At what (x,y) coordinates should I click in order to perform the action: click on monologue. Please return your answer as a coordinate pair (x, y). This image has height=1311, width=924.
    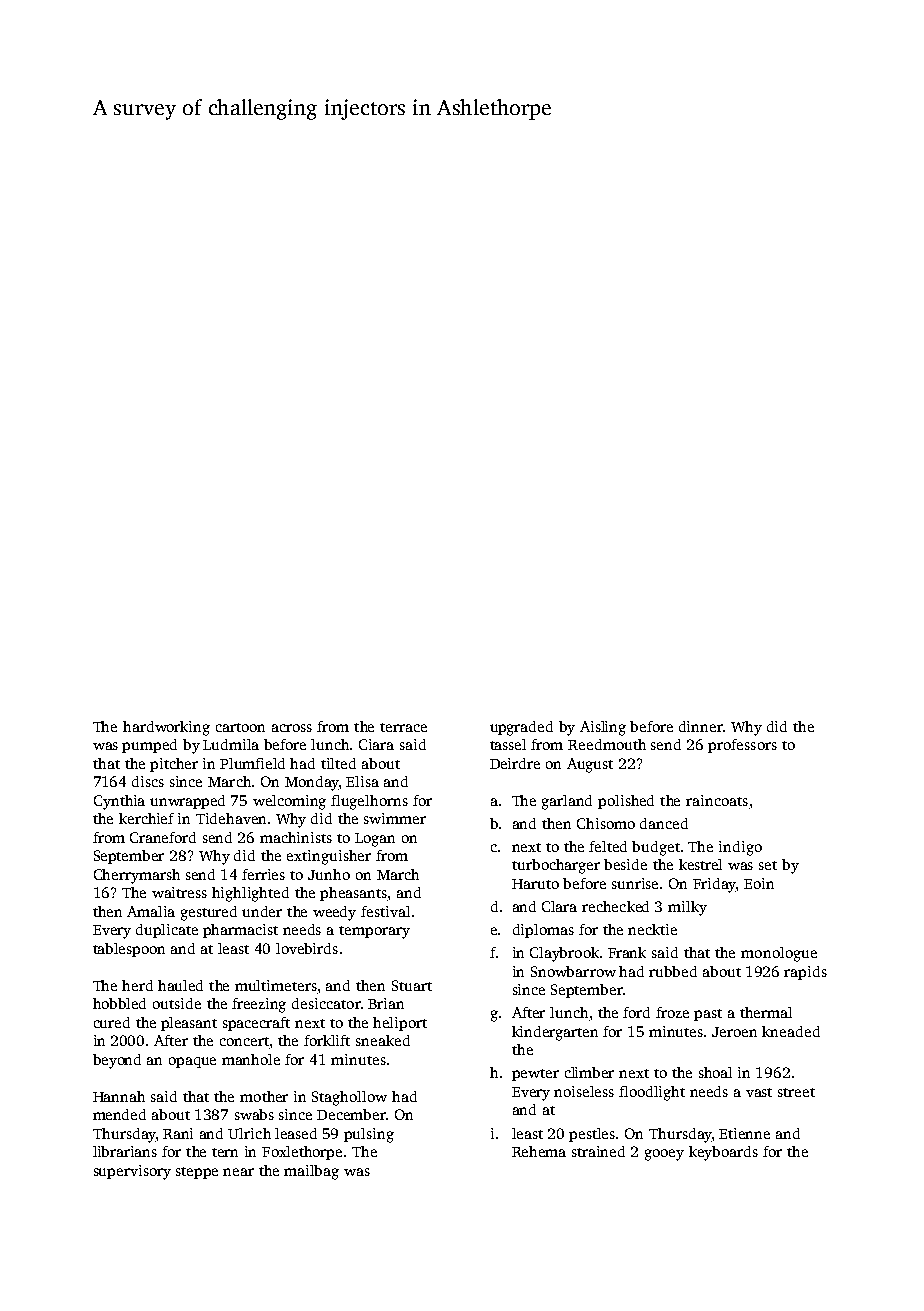
    Looking at the image, I should click on (779, 954).
